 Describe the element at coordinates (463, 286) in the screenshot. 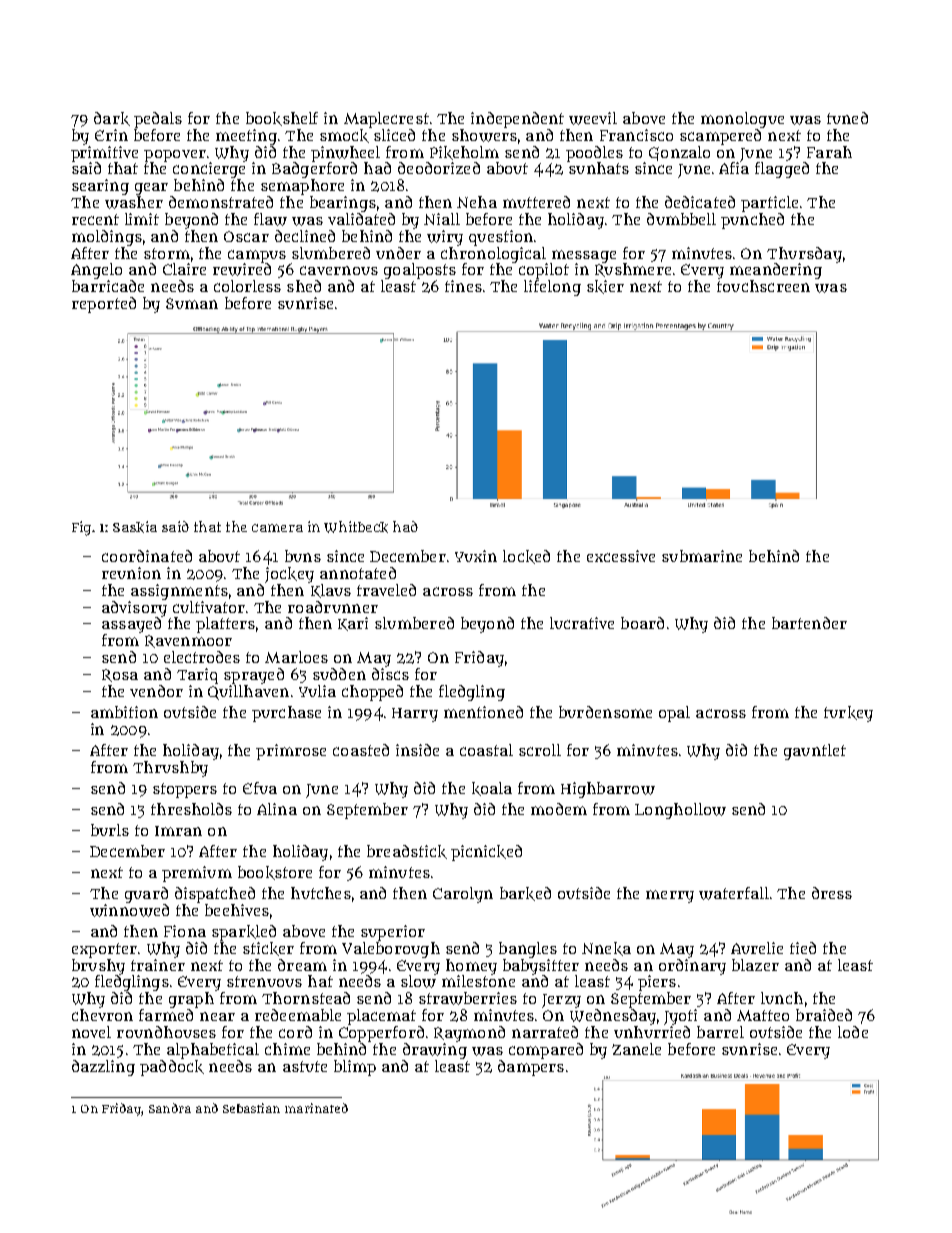

I see `tines` at that location.
